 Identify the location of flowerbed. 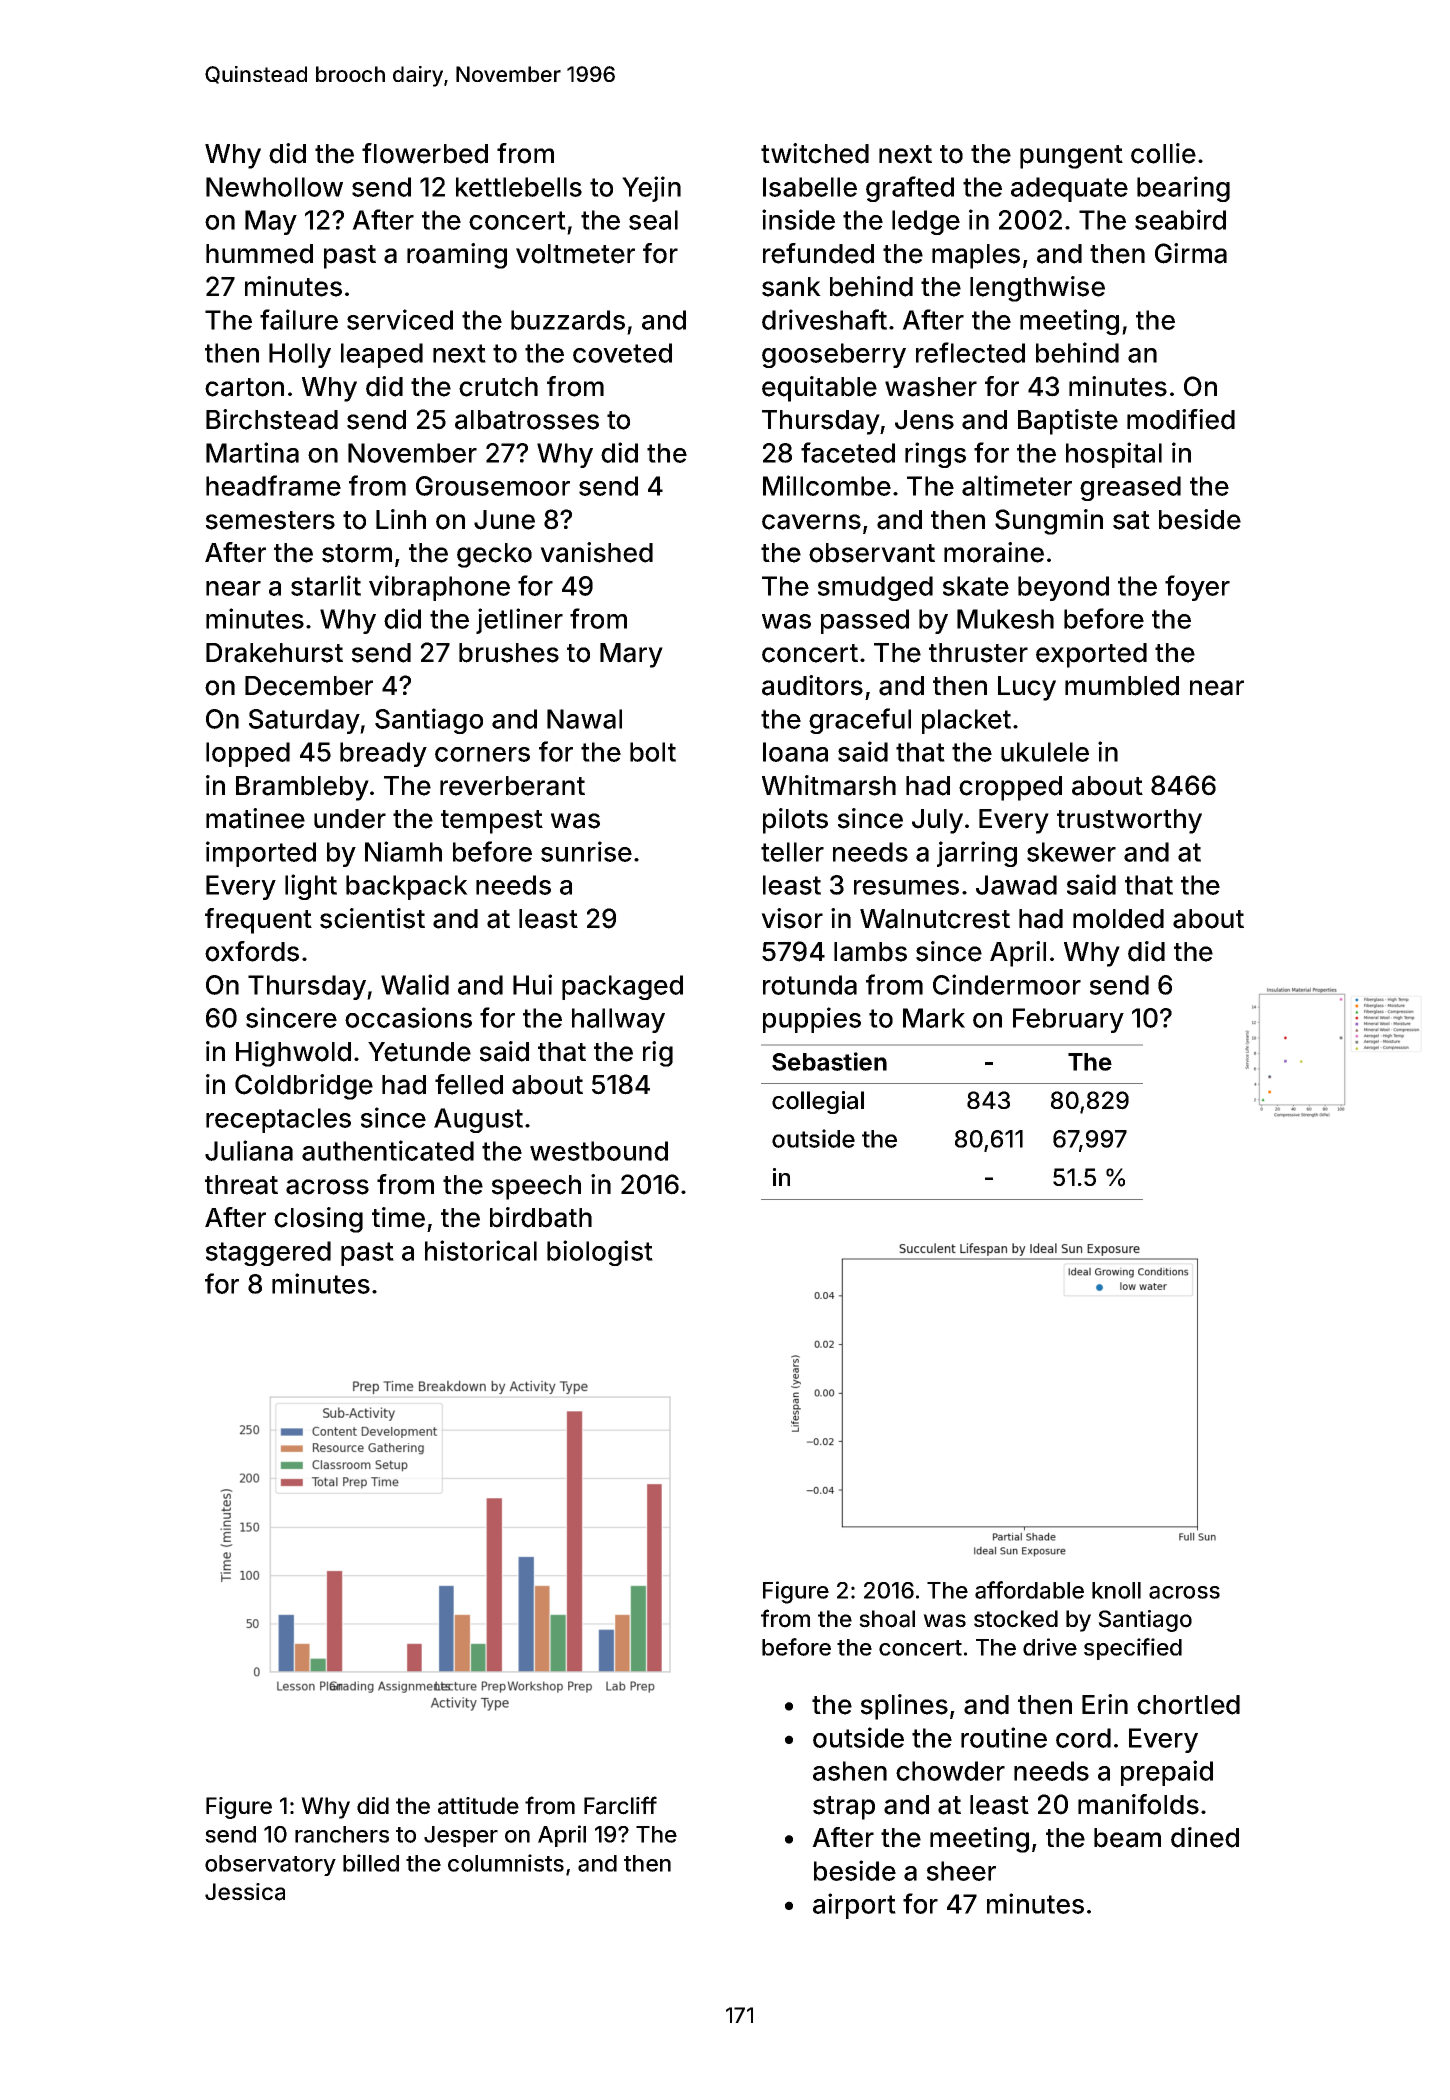
(425, 153).
